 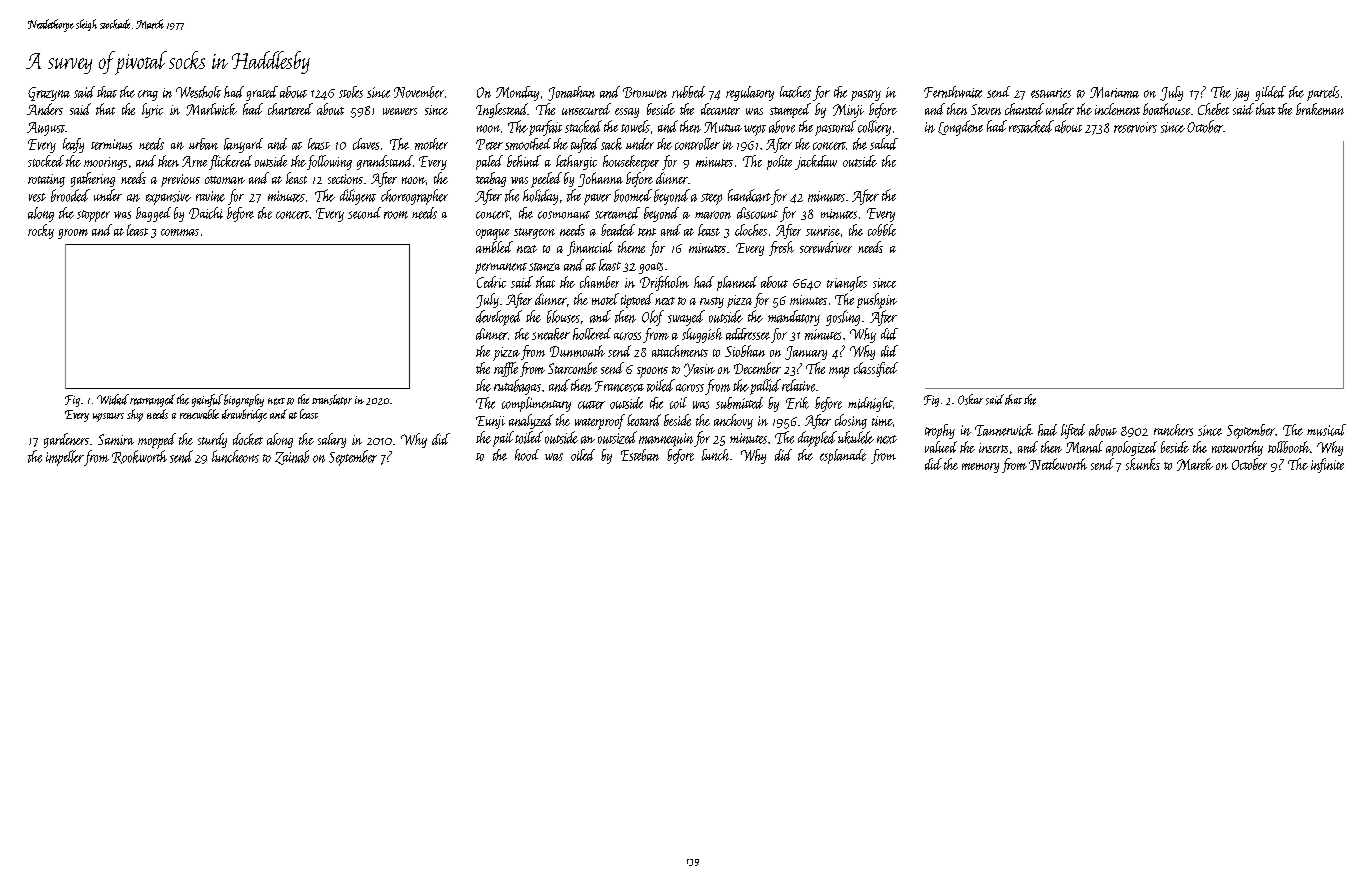 What do you see at coordinates (111, 144) in the document?
I see `terminus` at bounding box center [111, 144].
